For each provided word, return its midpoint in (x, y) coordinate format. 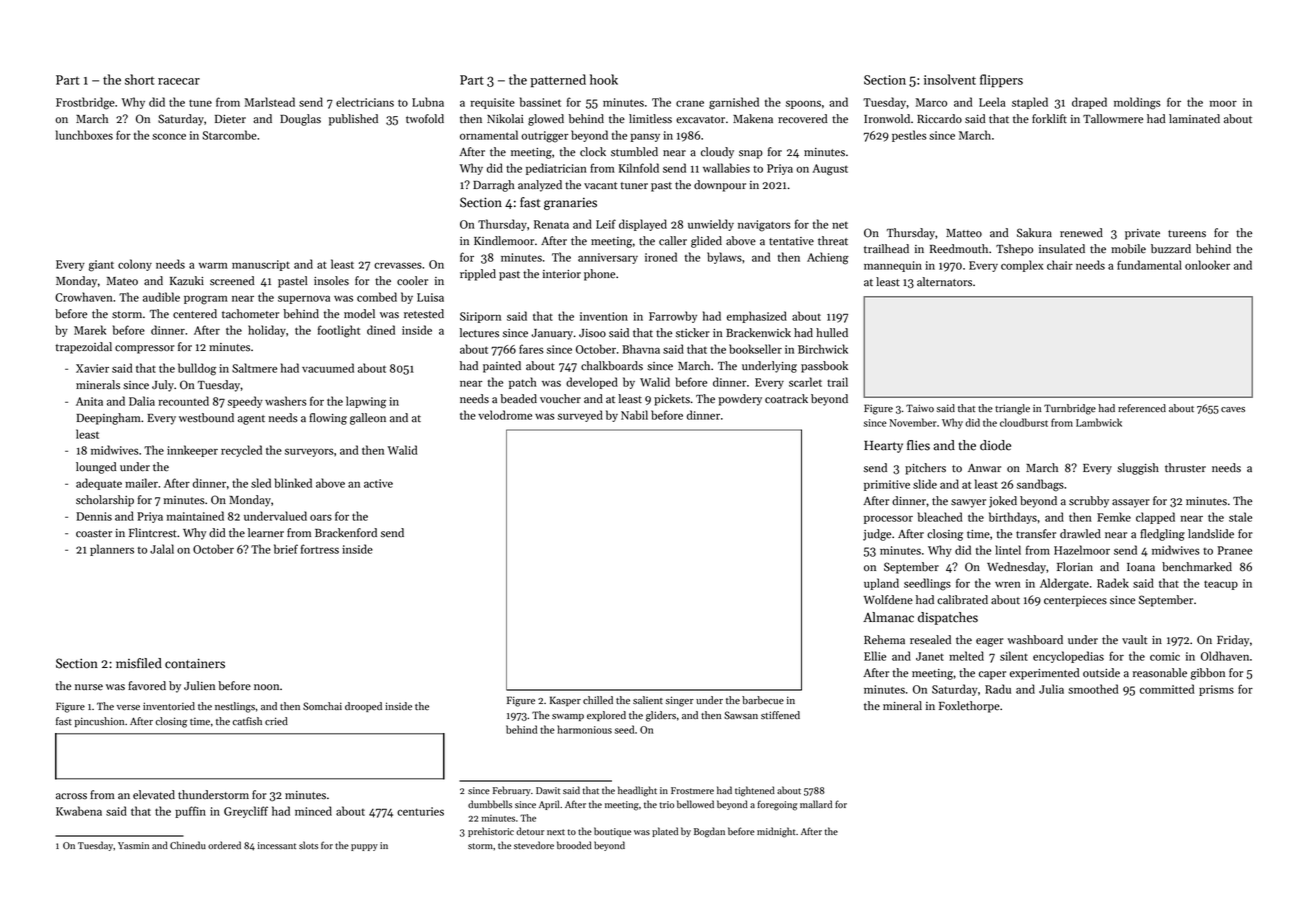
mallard (816, 804)
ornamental (489, 135)
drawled (1080, 534)
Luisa (430, 297)
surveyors (309, 452)
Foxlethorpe (969, 707)
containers (195, 663)
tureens (1187, 234)
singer (680, 701)
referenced (1142, 408)
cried (276, 721)
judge (877, 535)
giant (101, 266)
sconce (169, 136)
